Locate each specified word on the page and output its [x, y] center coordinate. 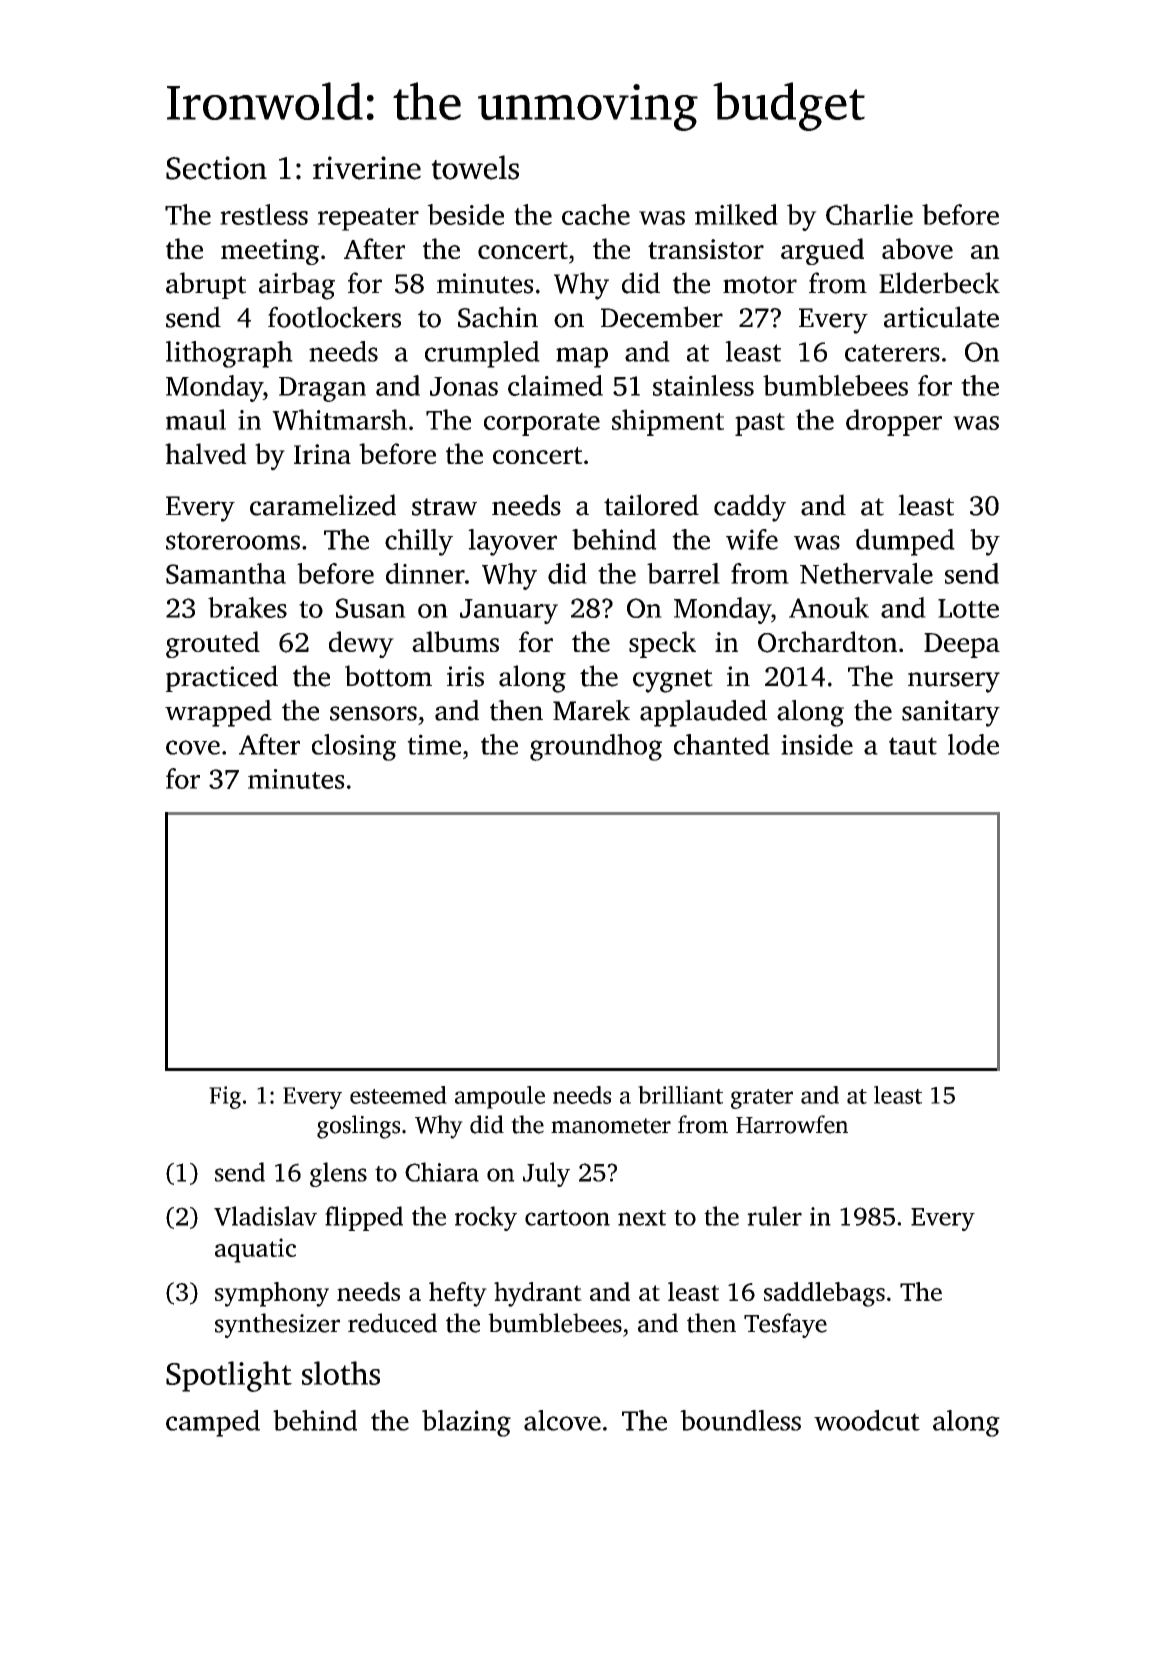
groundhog [596, 747]
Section [216, 168]
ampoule [500, 1097]
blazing [466, 1423]
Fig [225, 1097]
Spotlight [229, 1376]
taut [913, 746]
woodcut [867, 1420]
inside [817, 744]
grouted [213, 644]
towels [475, 167]
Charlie [869, 214]
